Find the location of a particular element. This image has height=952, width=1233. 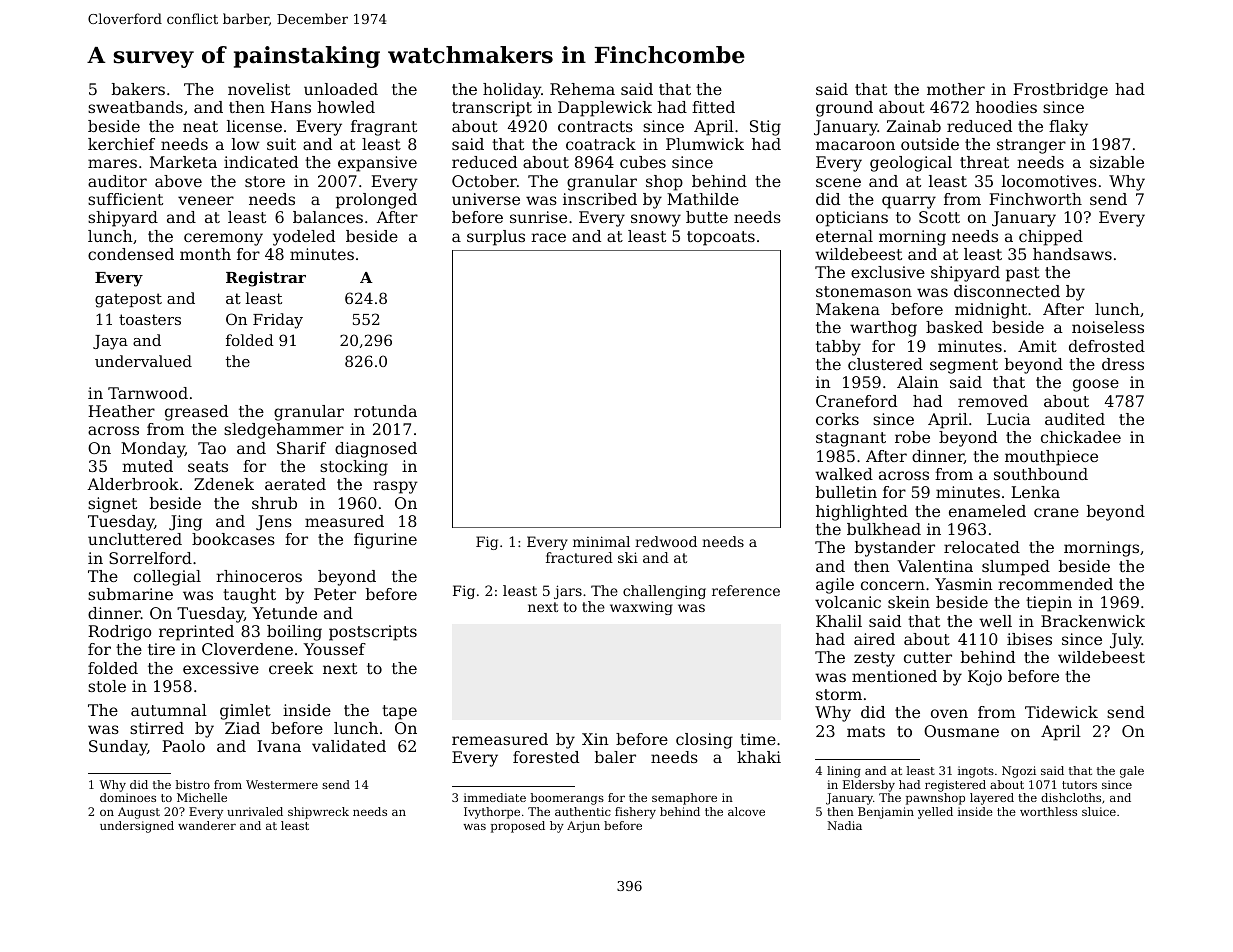

walked is located at coordinates (844, 474).
